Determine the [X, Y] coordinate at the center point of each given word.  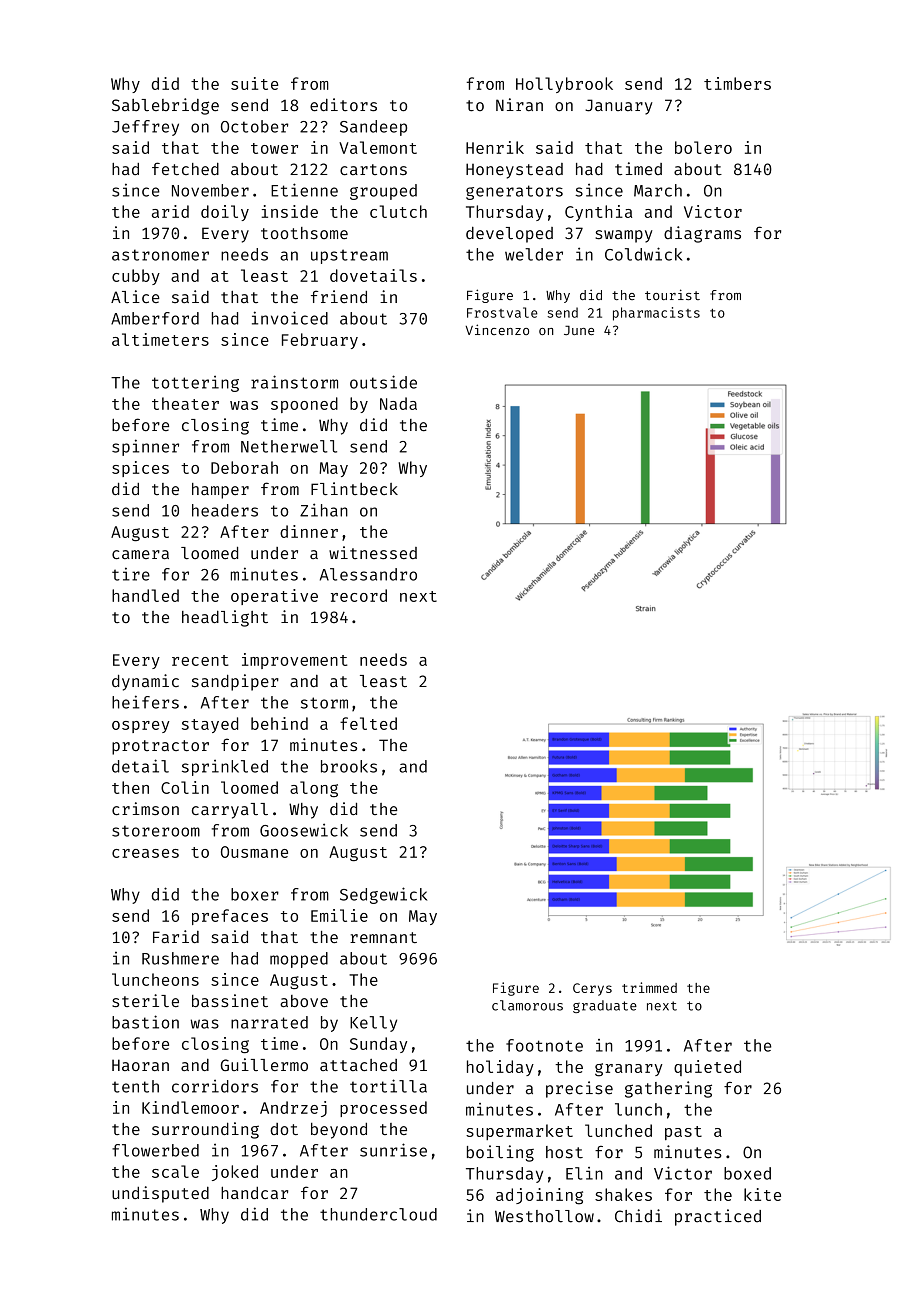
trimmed [649, 987]
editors [343, 105]
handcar [254, 1193]
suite [254, 83]
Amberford [155, 318]
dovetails [373, 275]
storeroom [156, 831]
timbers [737, 83]
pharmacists [656, 314]
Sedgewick [383, 895]
